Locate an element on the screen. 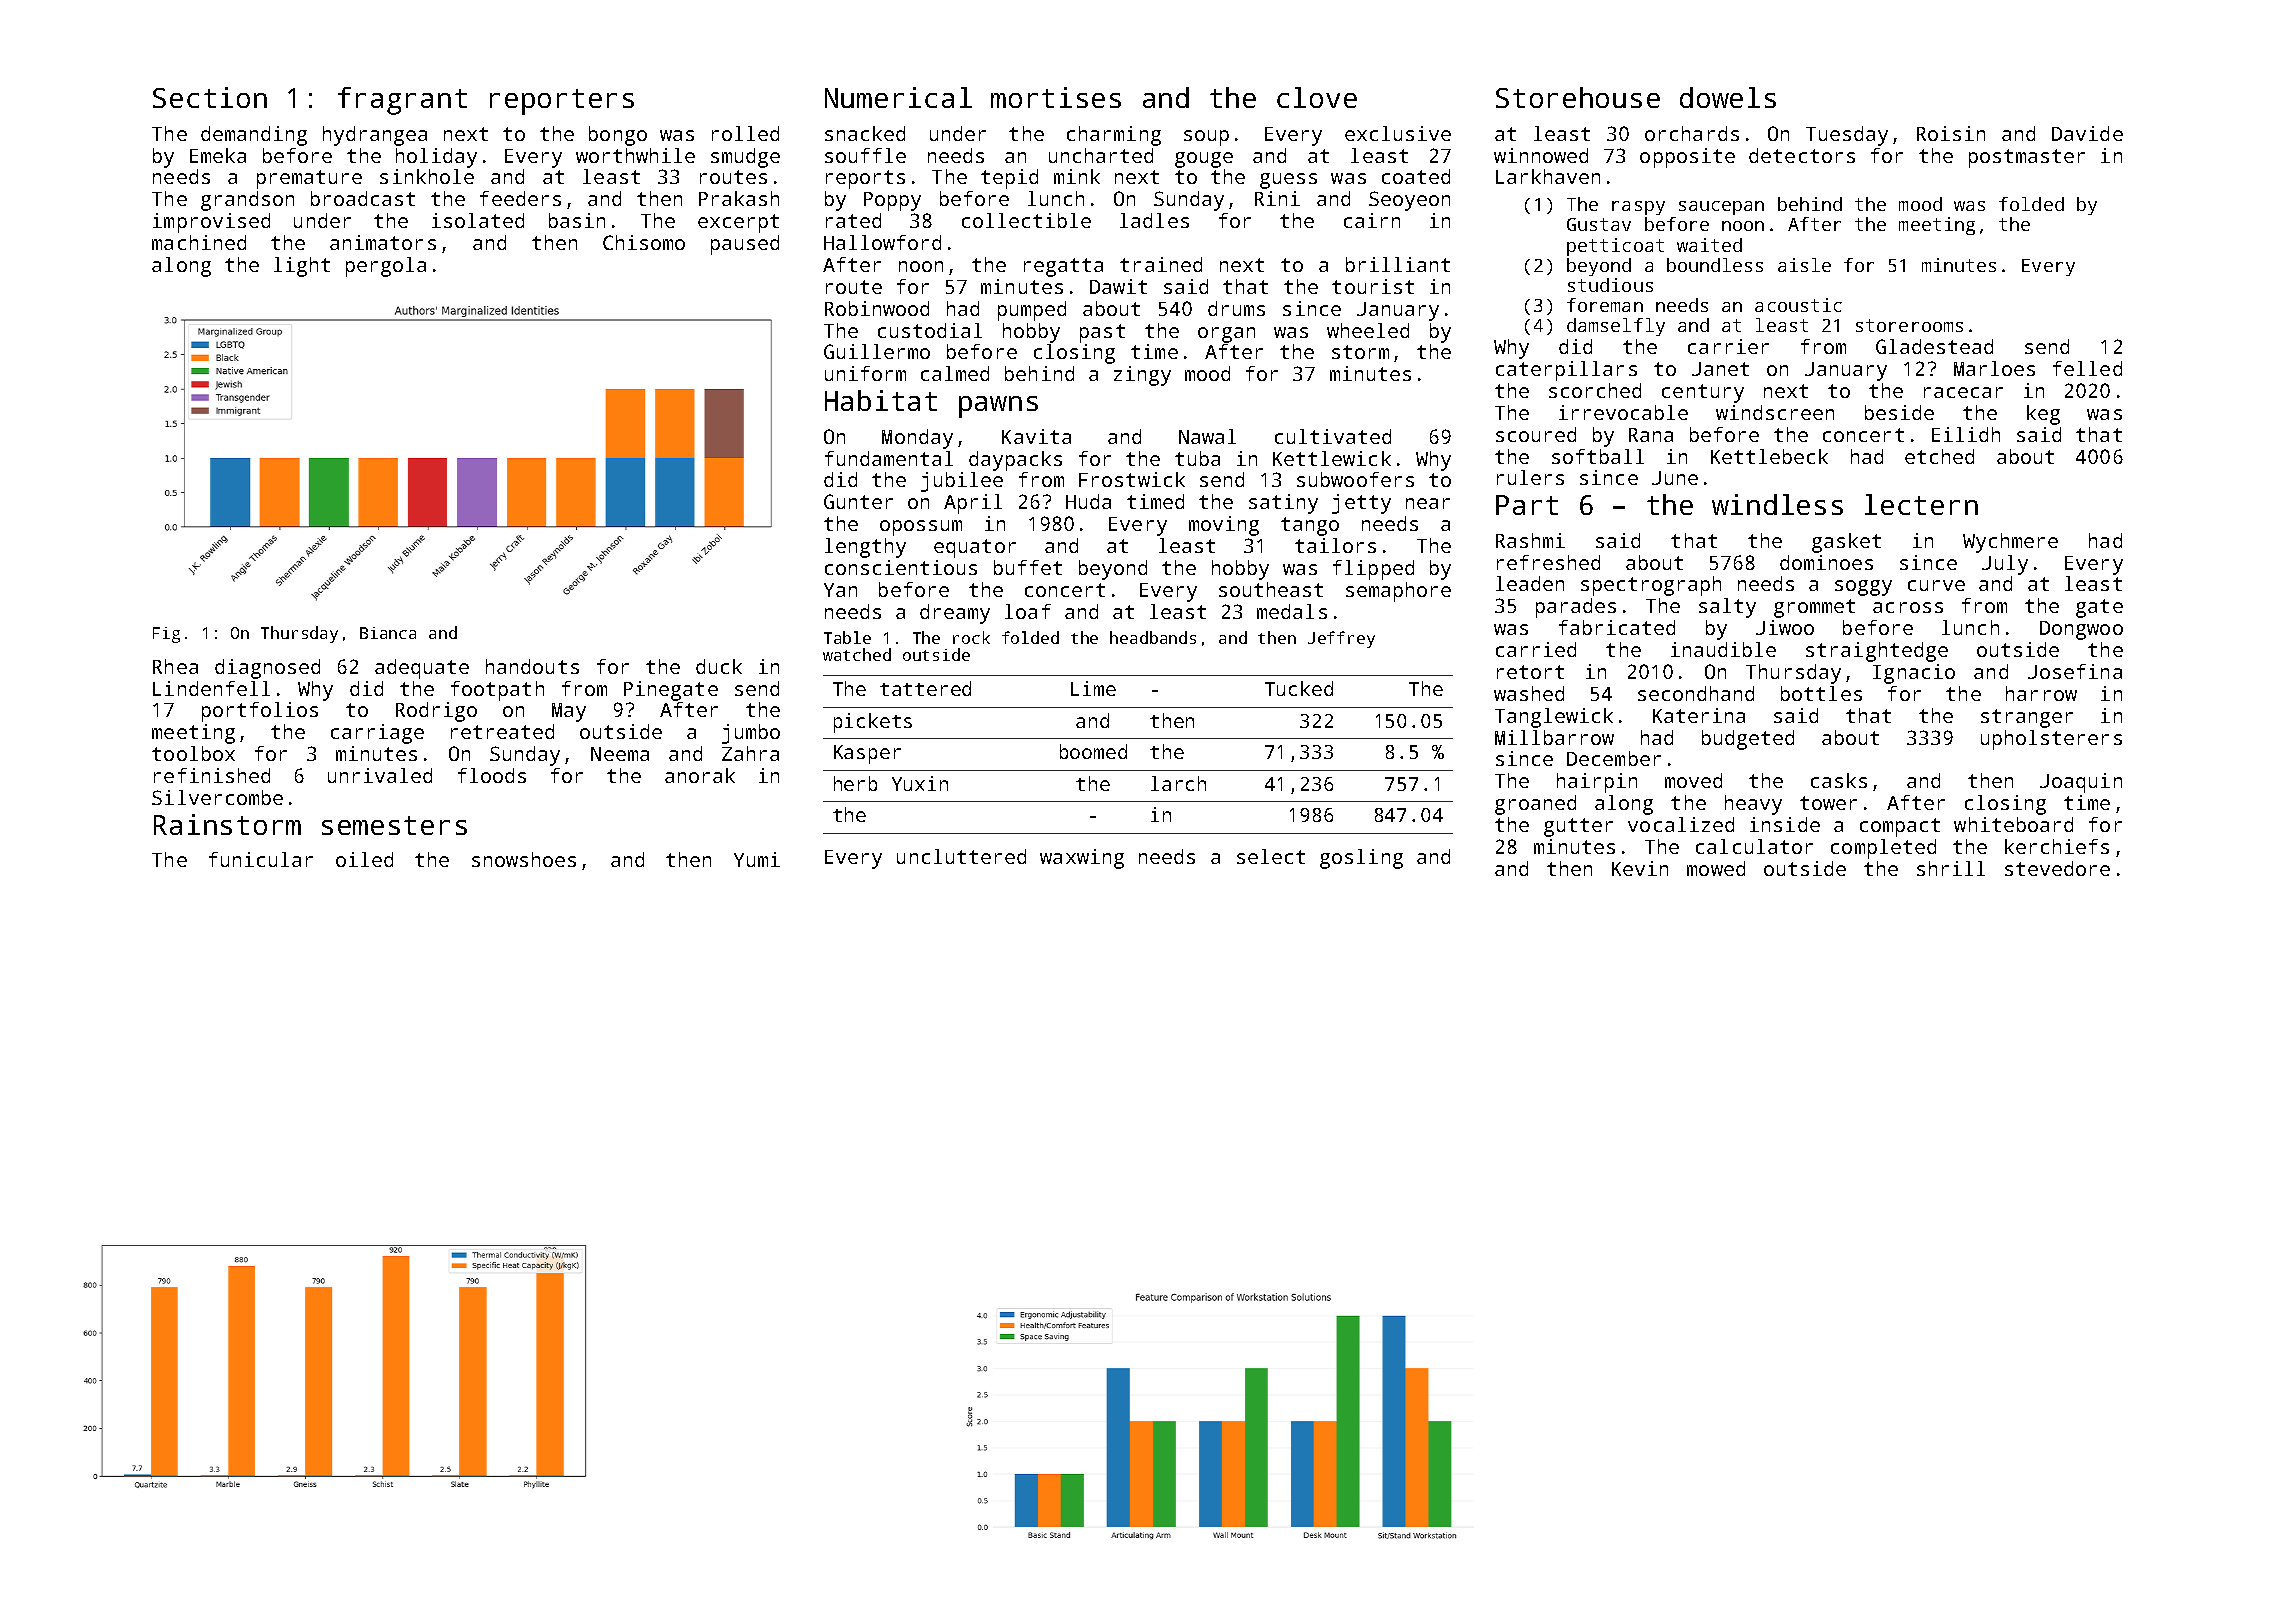 Image resolution: width=2276 pixels, height=1609 pixels. Frostwick is located at coordinates (1132, 479).
